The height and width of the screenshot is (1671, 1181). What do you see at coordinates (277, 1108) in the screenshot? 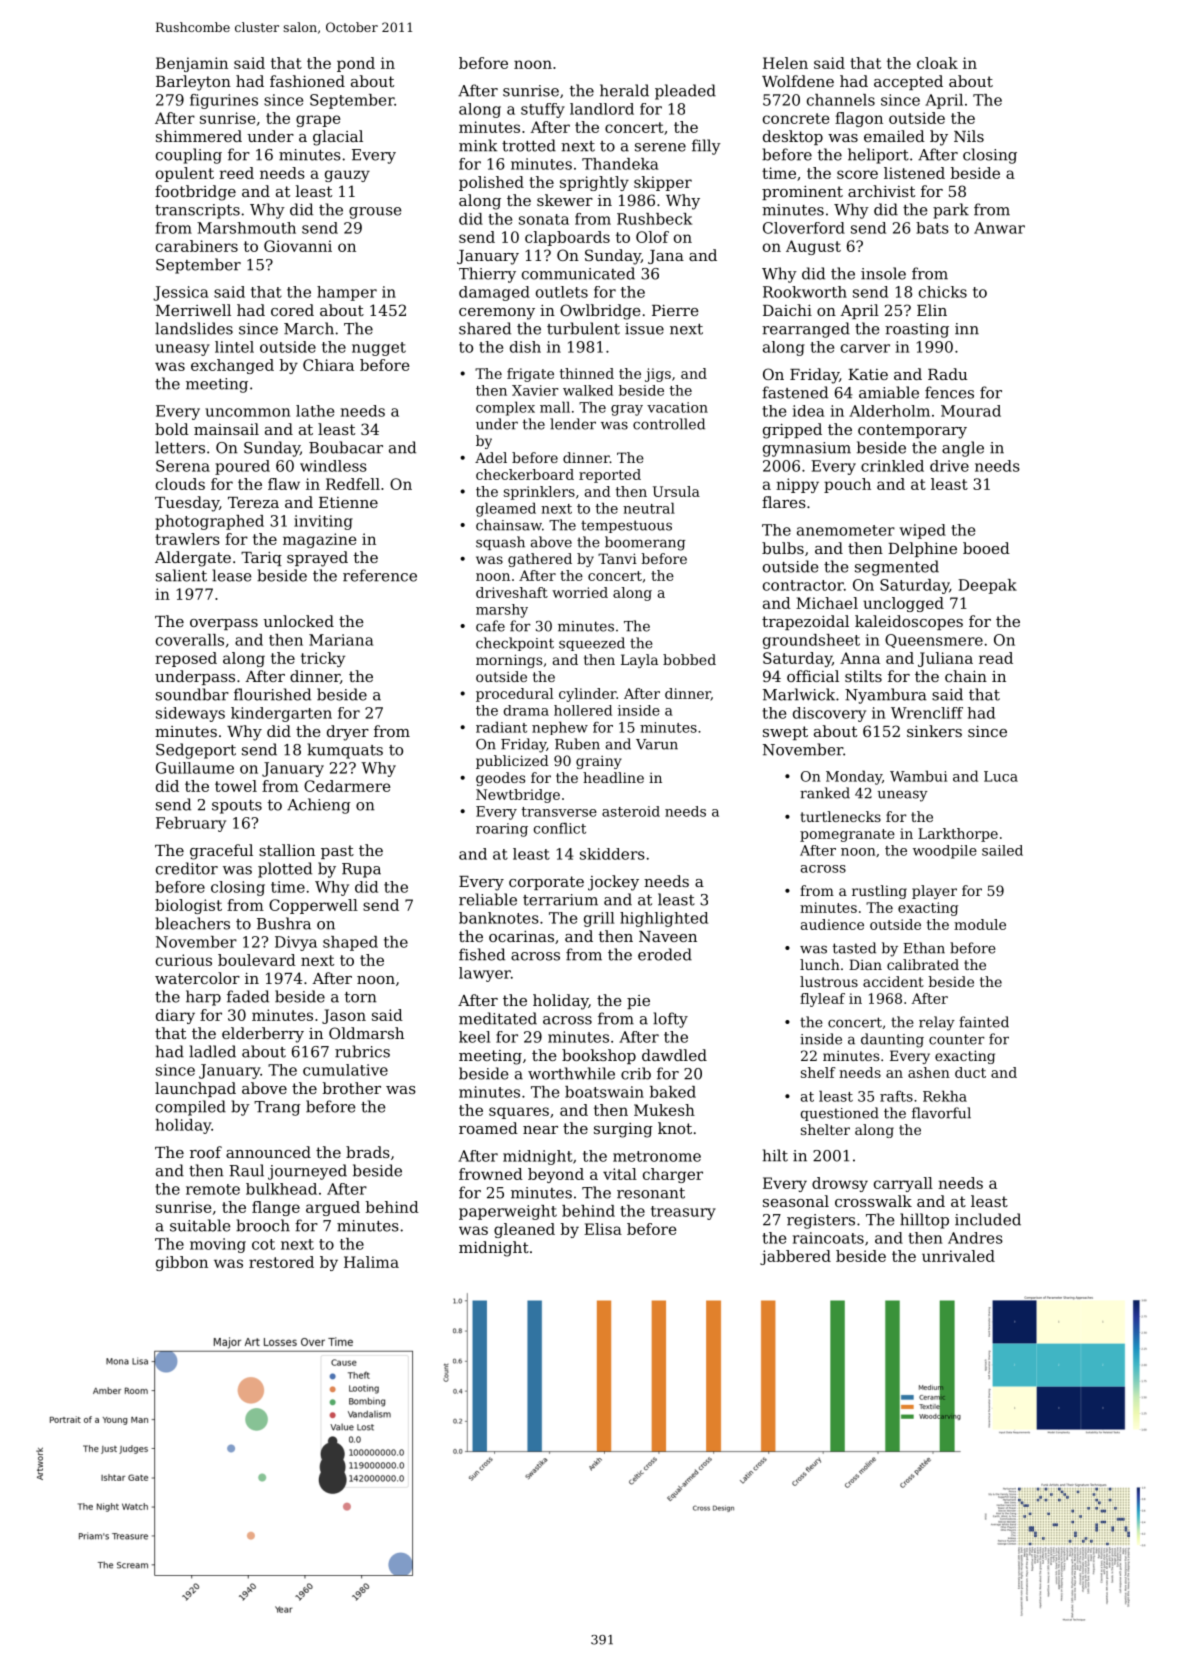
I see `Trang` at bounding box center [277, 1108].
